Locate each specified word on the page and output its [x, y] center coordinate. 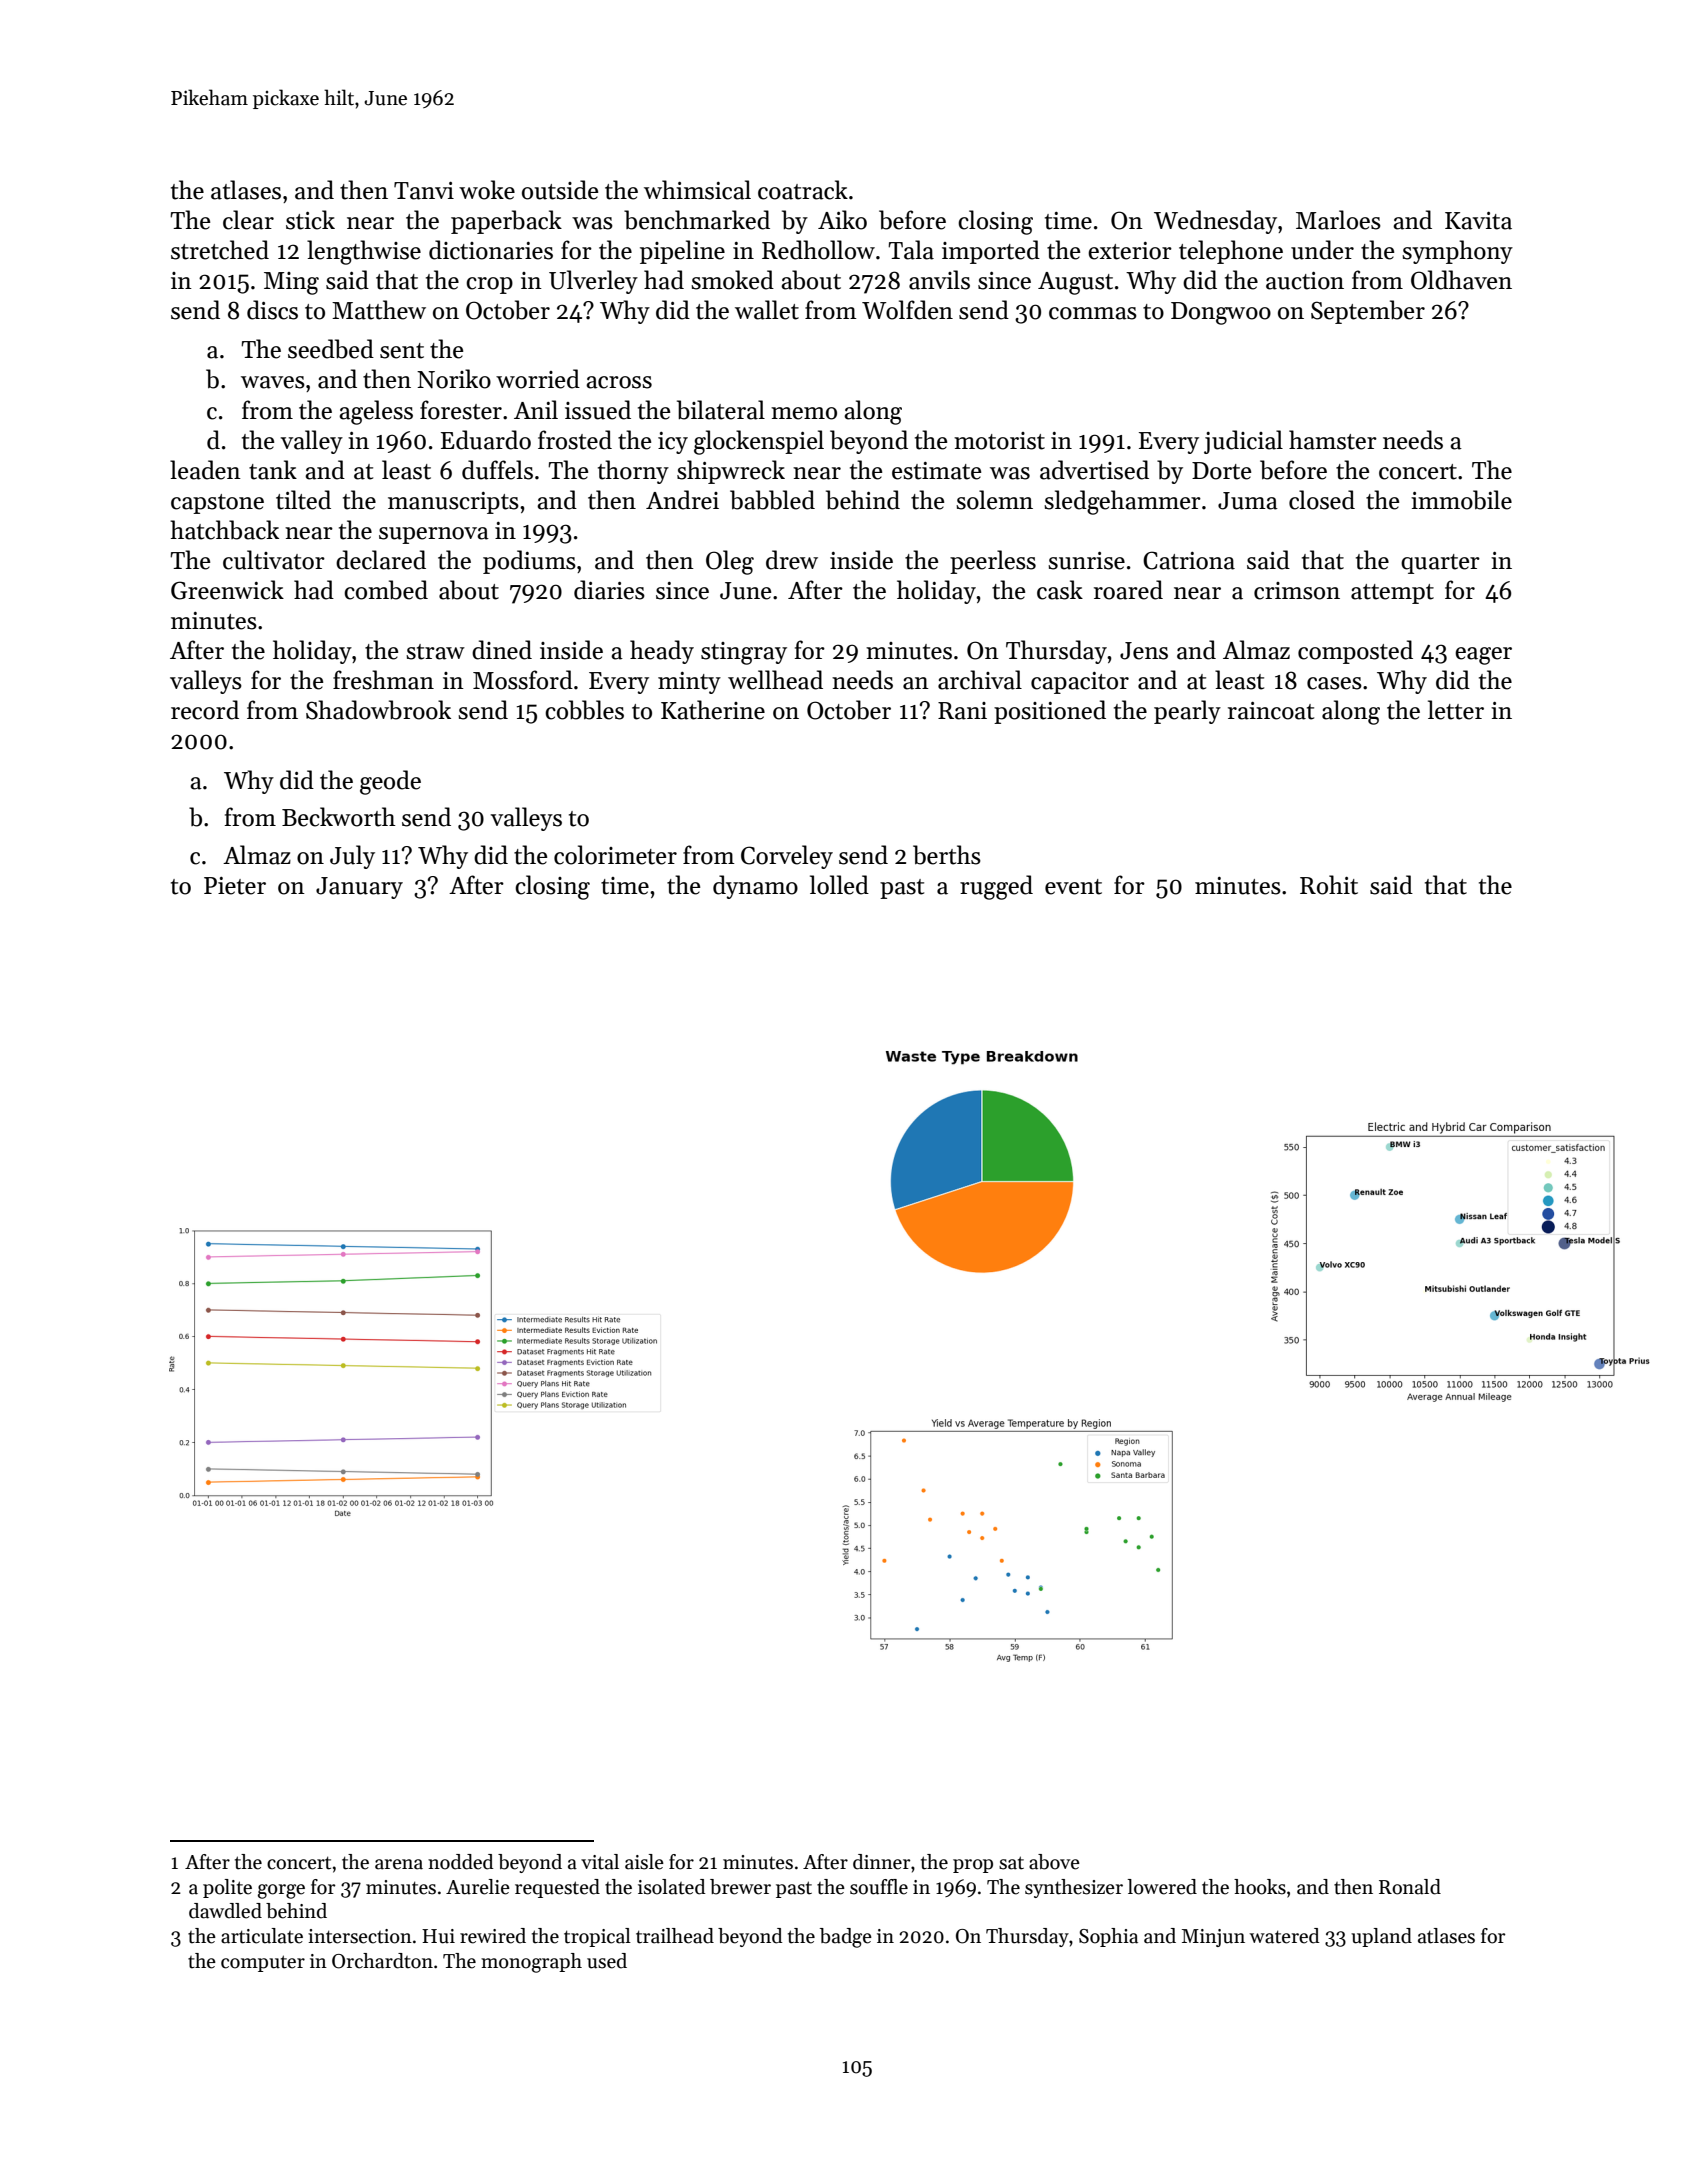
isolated [671, 1887]
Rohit [1329, 885]
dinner [882, 1862]
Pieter [235, 886]
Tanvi [424, 191]
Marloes [1338, 220]
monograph [531, 1963]
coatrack [803, 190]
